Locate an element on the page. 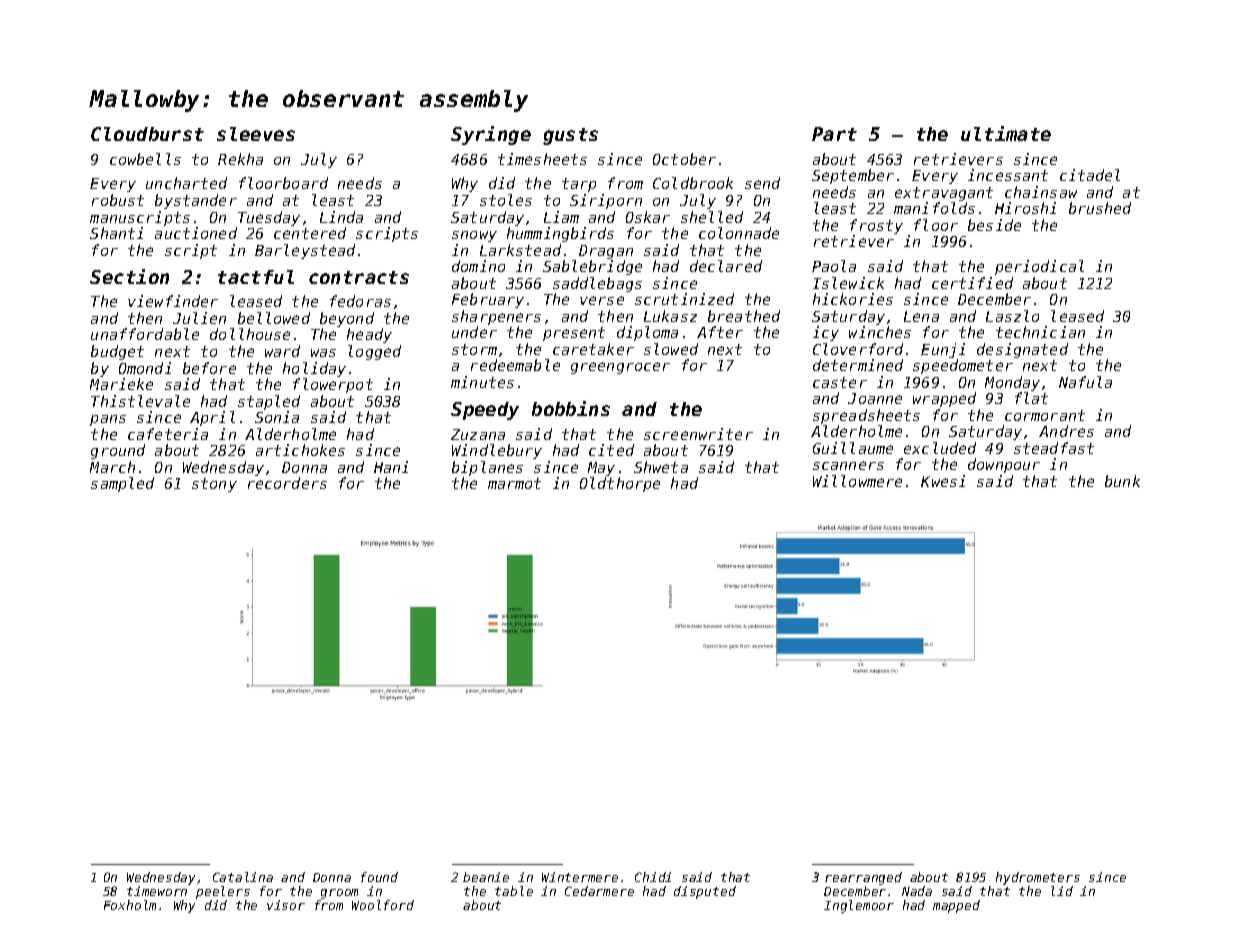 This image has width=1233, height=952. stony is located at coordinates (214, 485).
